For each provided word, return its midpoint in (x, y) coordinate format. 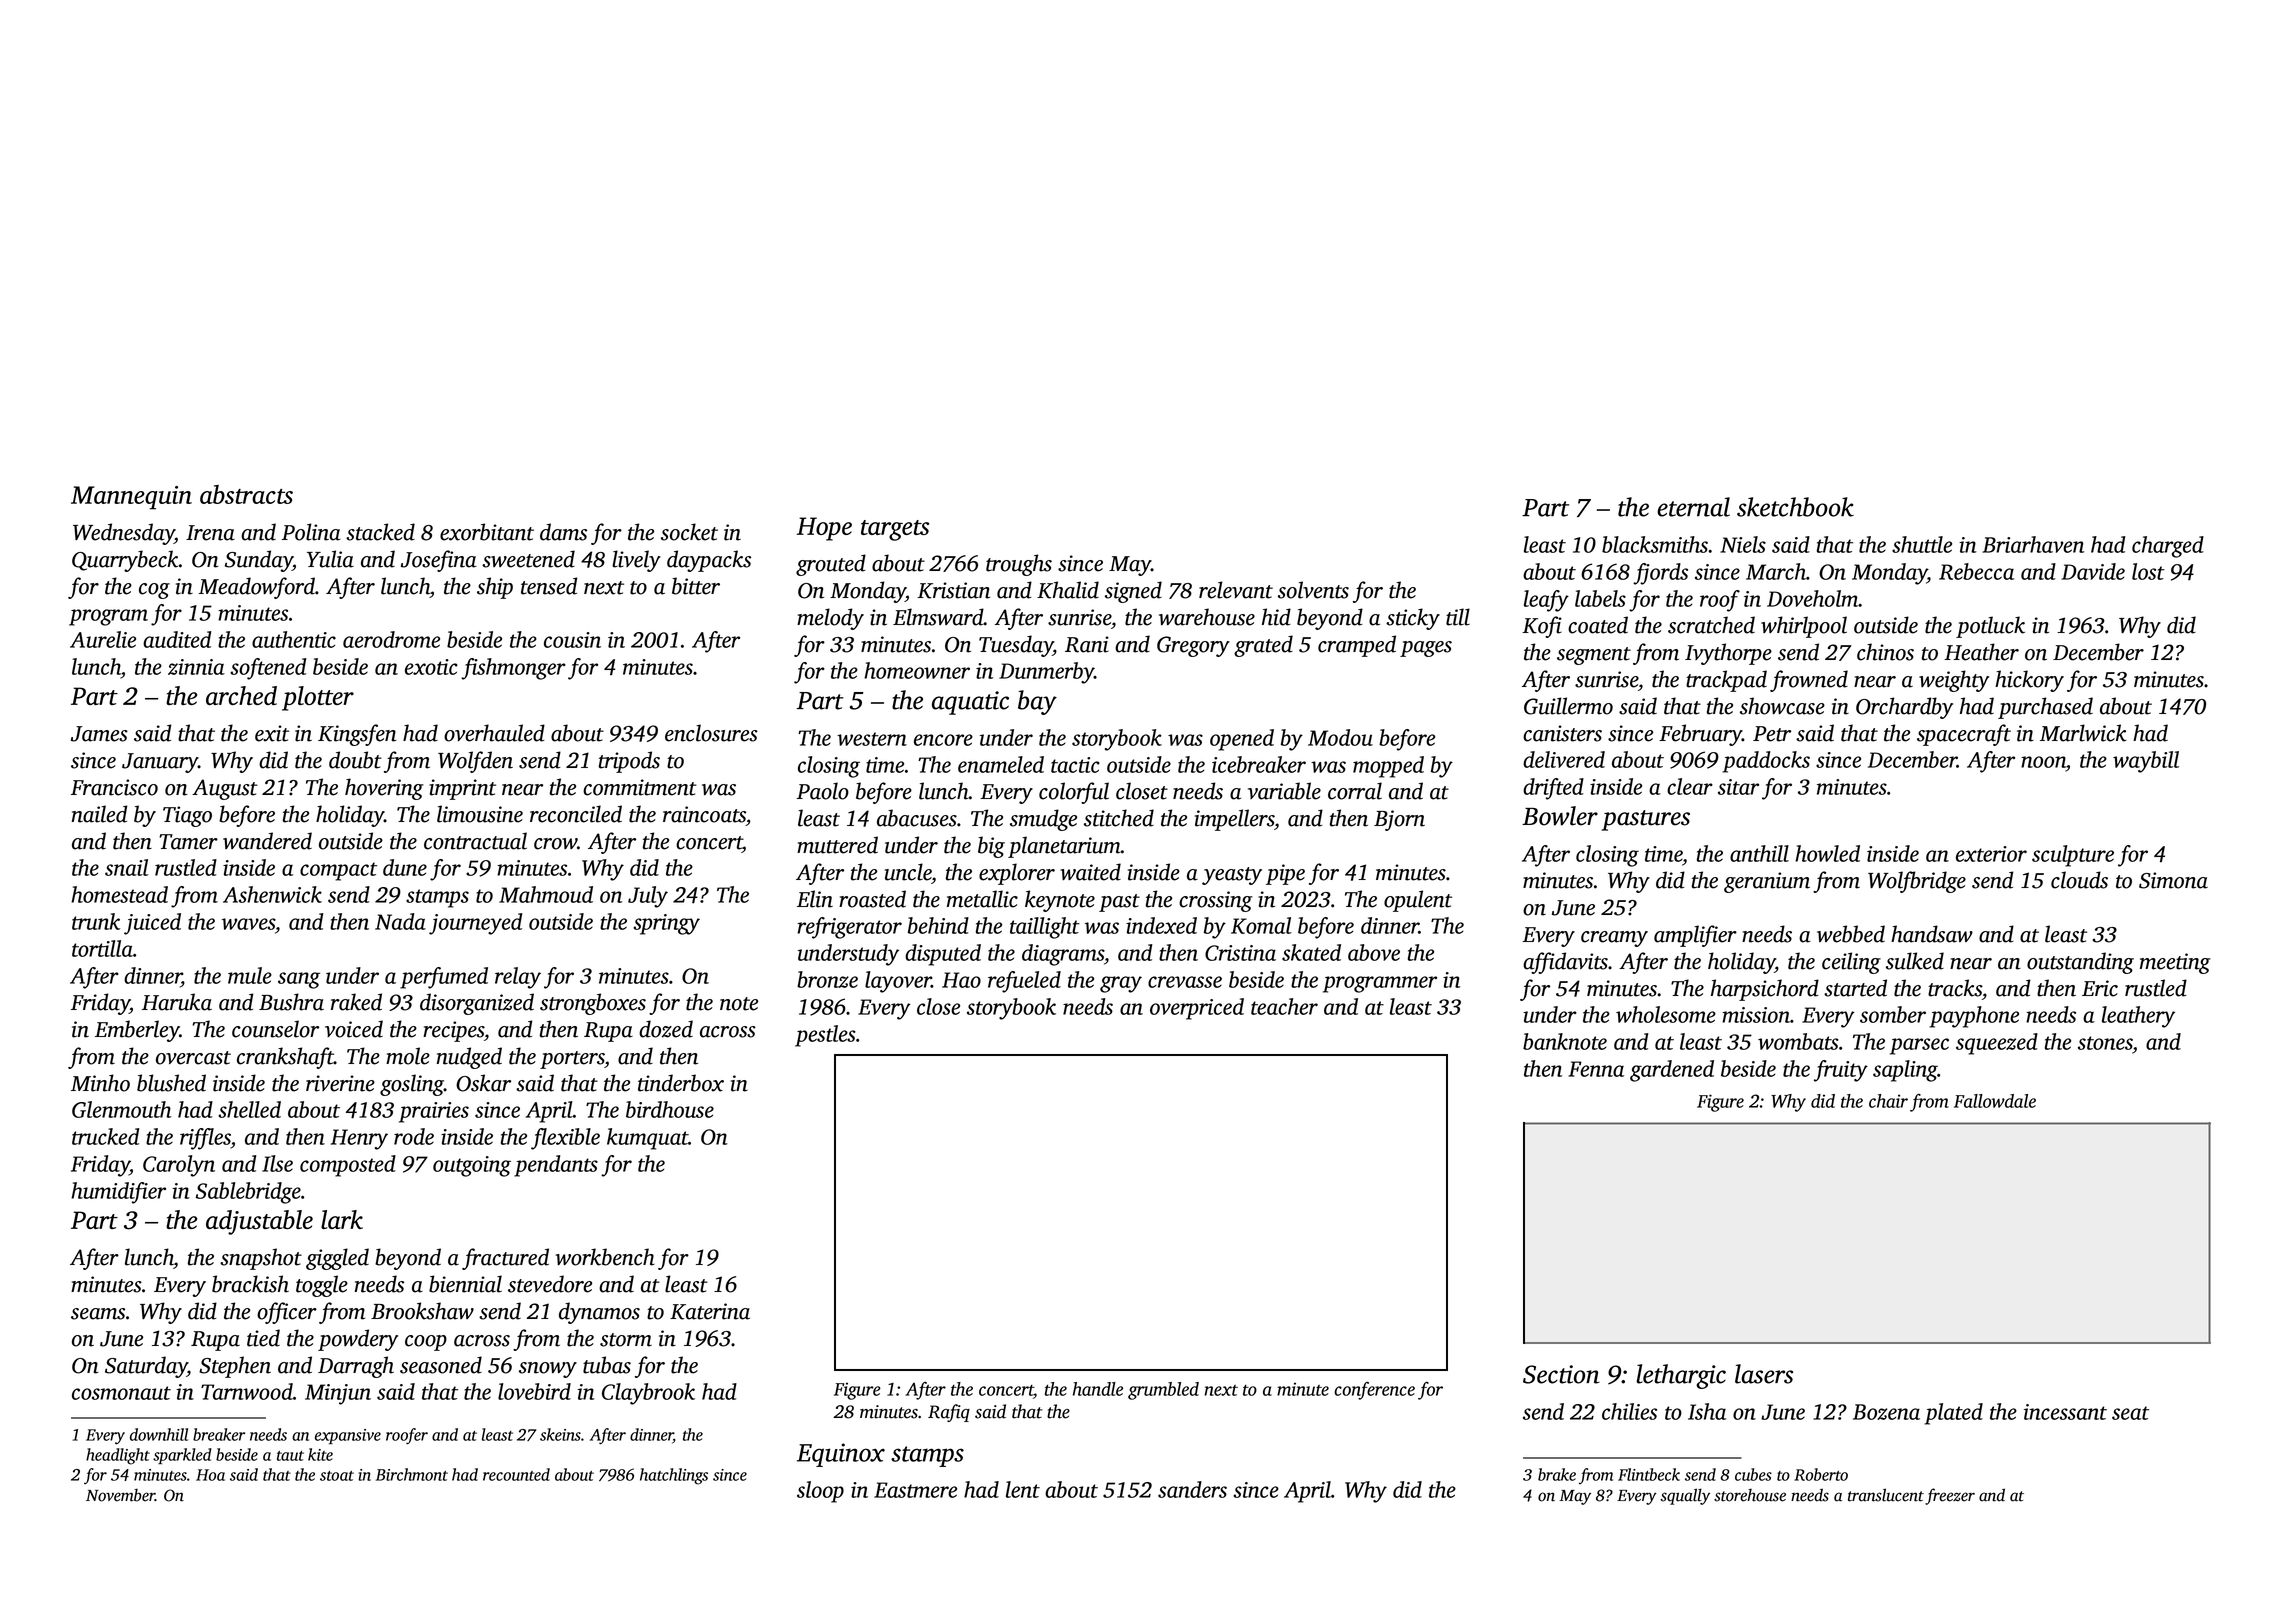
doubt (355, 760)
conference (1374, 1391)
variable (1284, 791)
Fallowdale (1995, 1101)
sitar (1738, 787)
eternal (1693, 507)
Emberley (137, 1031)
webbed (1851, 934)
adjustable (259, 1222)
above (1374, 952)
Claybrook (648, 1394)
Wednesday (124, 534)
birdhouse (670, 1109)
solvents (1313, 590)
